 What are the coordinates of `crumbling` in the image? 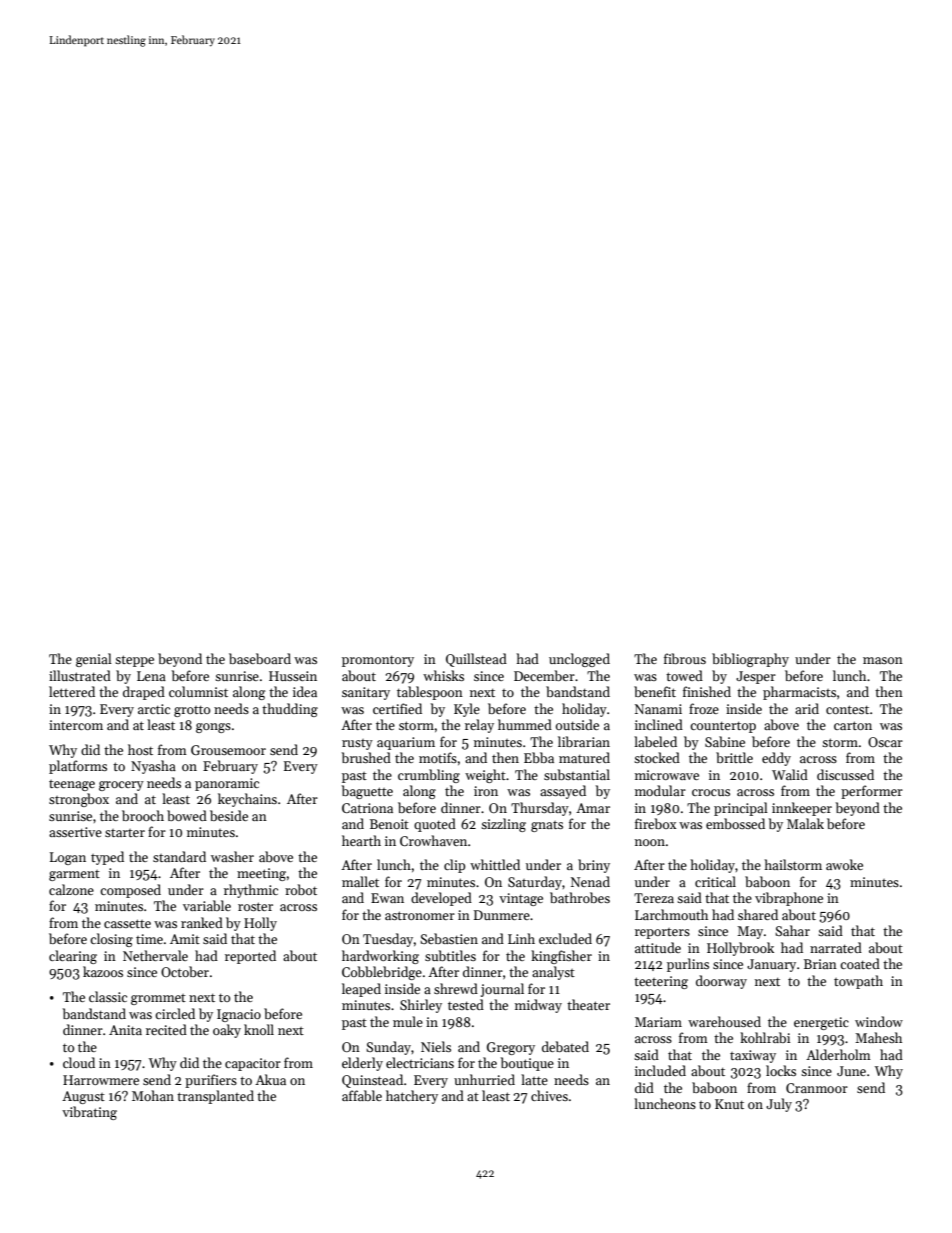 It's located at (429, 776).
